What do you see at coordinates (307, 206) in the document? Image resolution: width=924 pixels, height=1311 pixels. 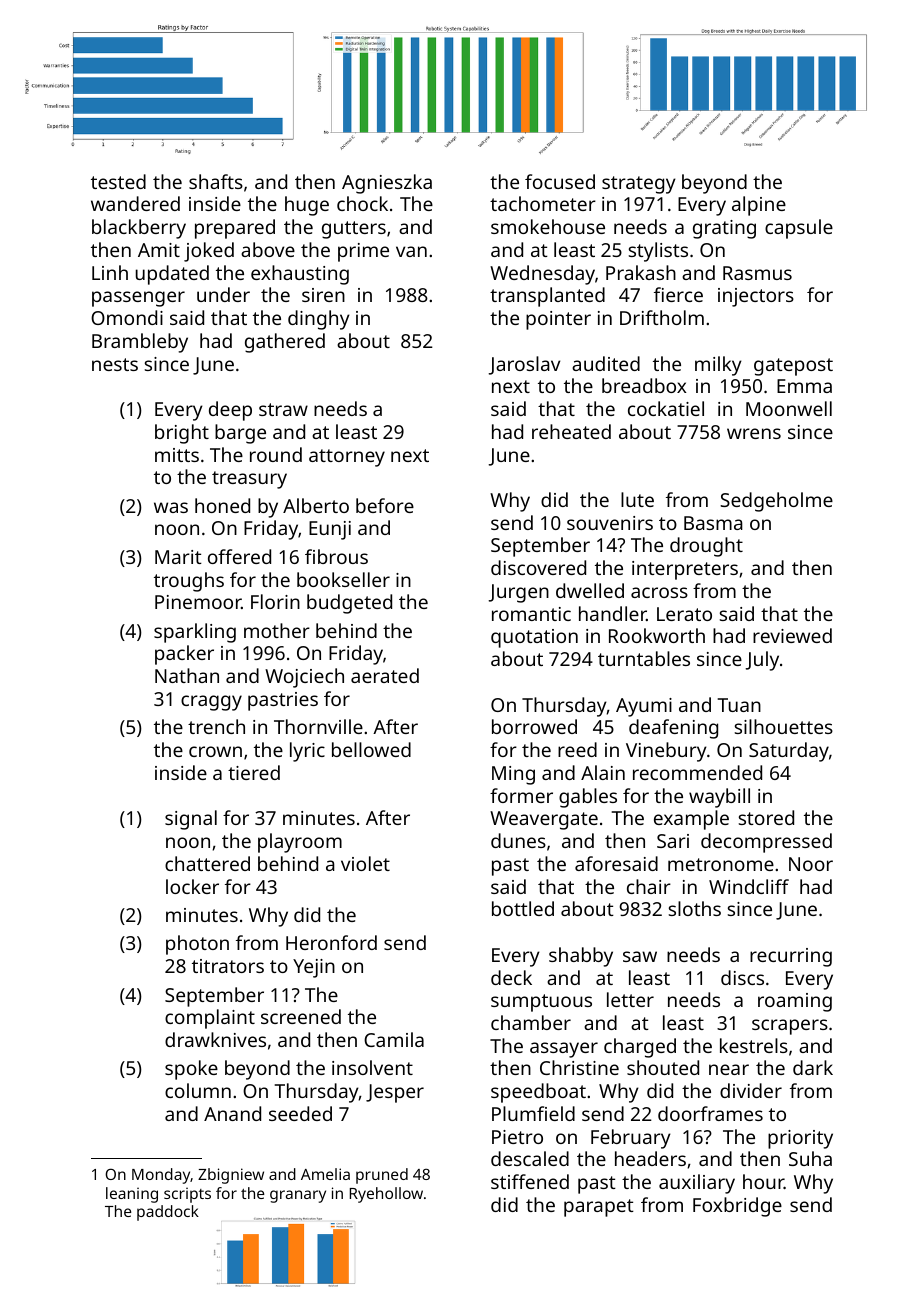 I see `huge` at bounding box center [307, 206].
